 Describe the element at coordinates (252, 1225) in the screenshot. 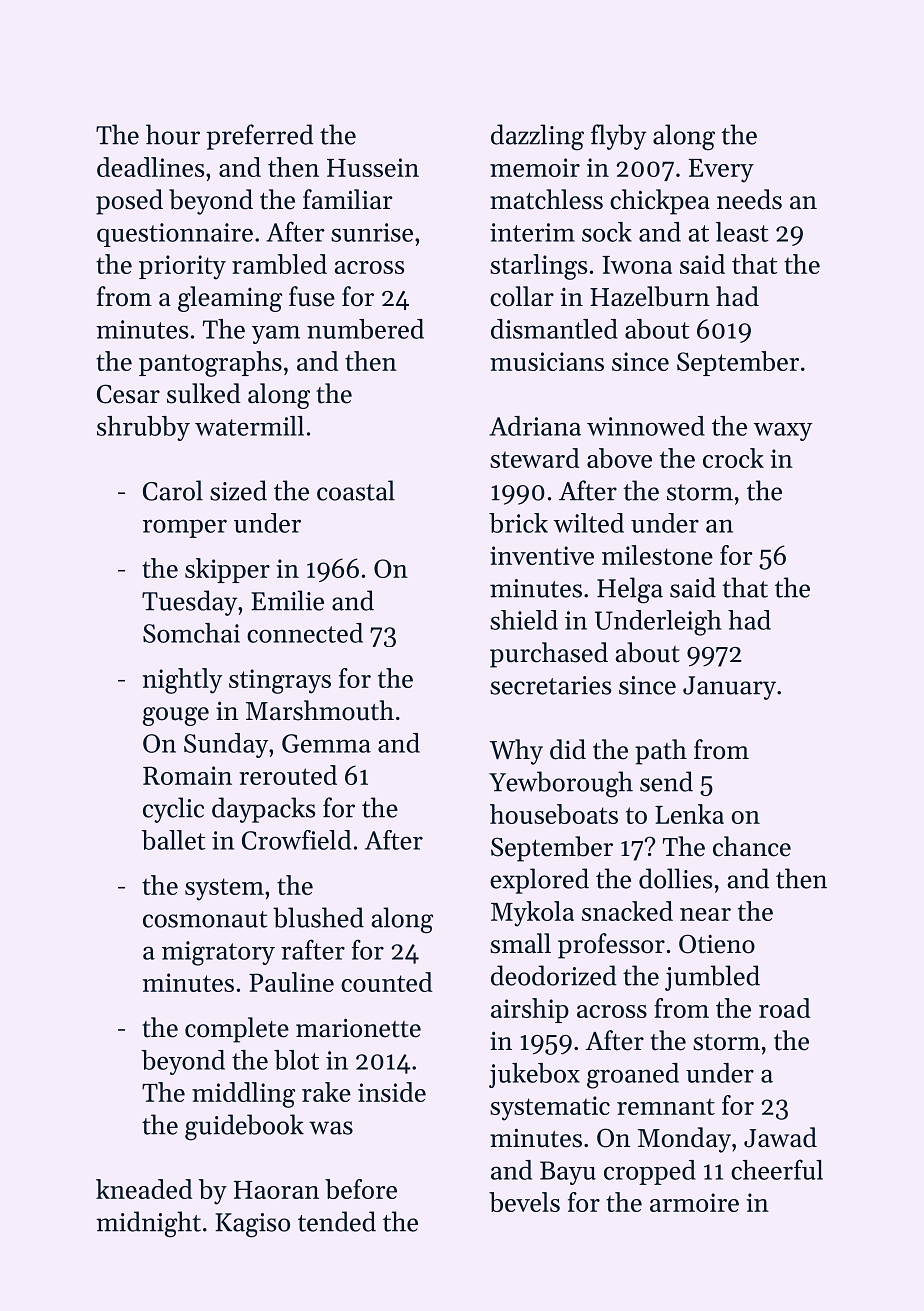

I see `Kagiso` at that location.
